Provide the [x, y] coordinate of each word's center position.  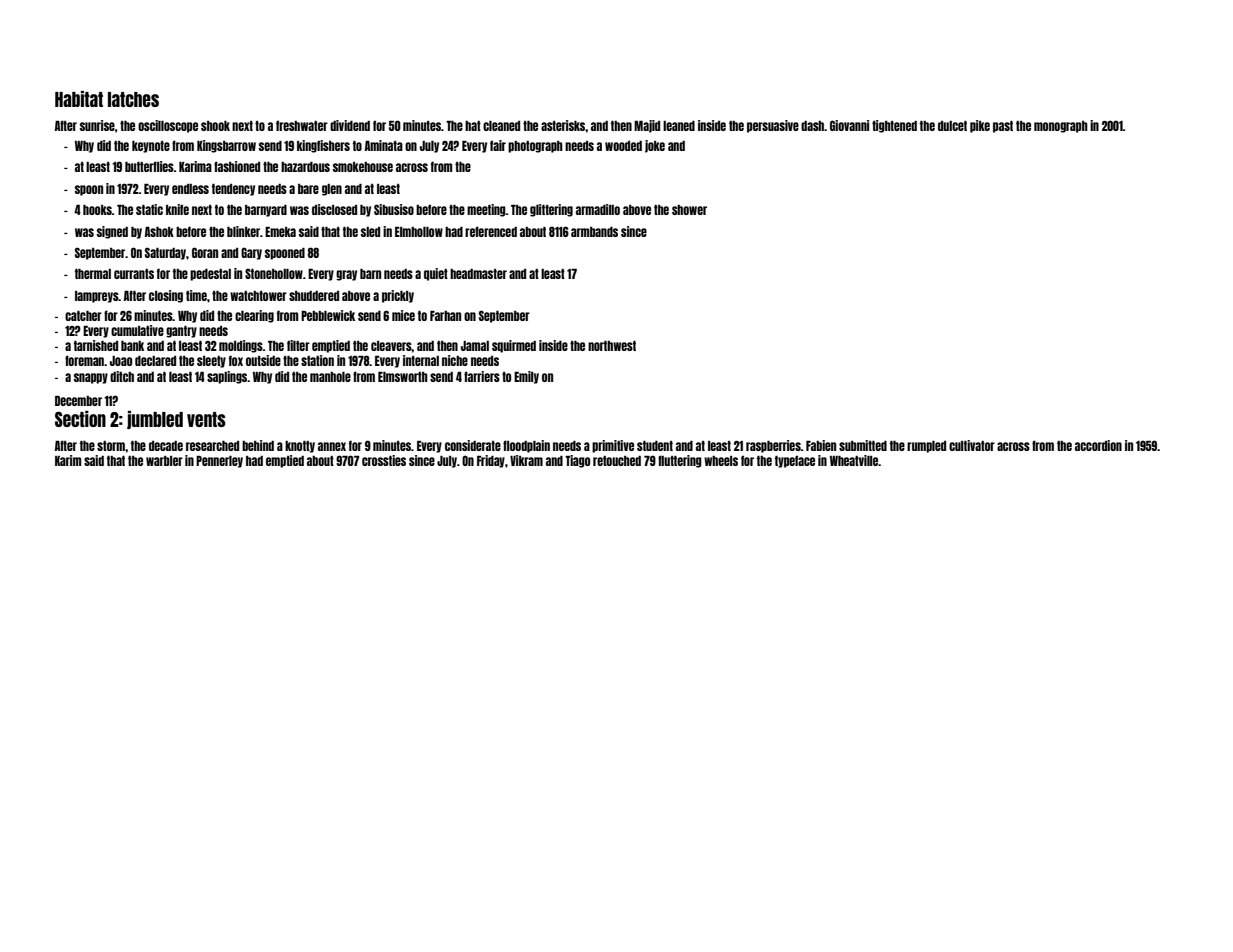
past [1003, 127]
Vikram [526, 460]
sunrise [97, 125]
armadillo [598, 209]
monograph [1061, 127]
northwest [612, 346]
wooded [623, 146]
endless [190, 189]
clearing [254, 316]
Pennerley [219, 462]
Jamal [475, 346]
